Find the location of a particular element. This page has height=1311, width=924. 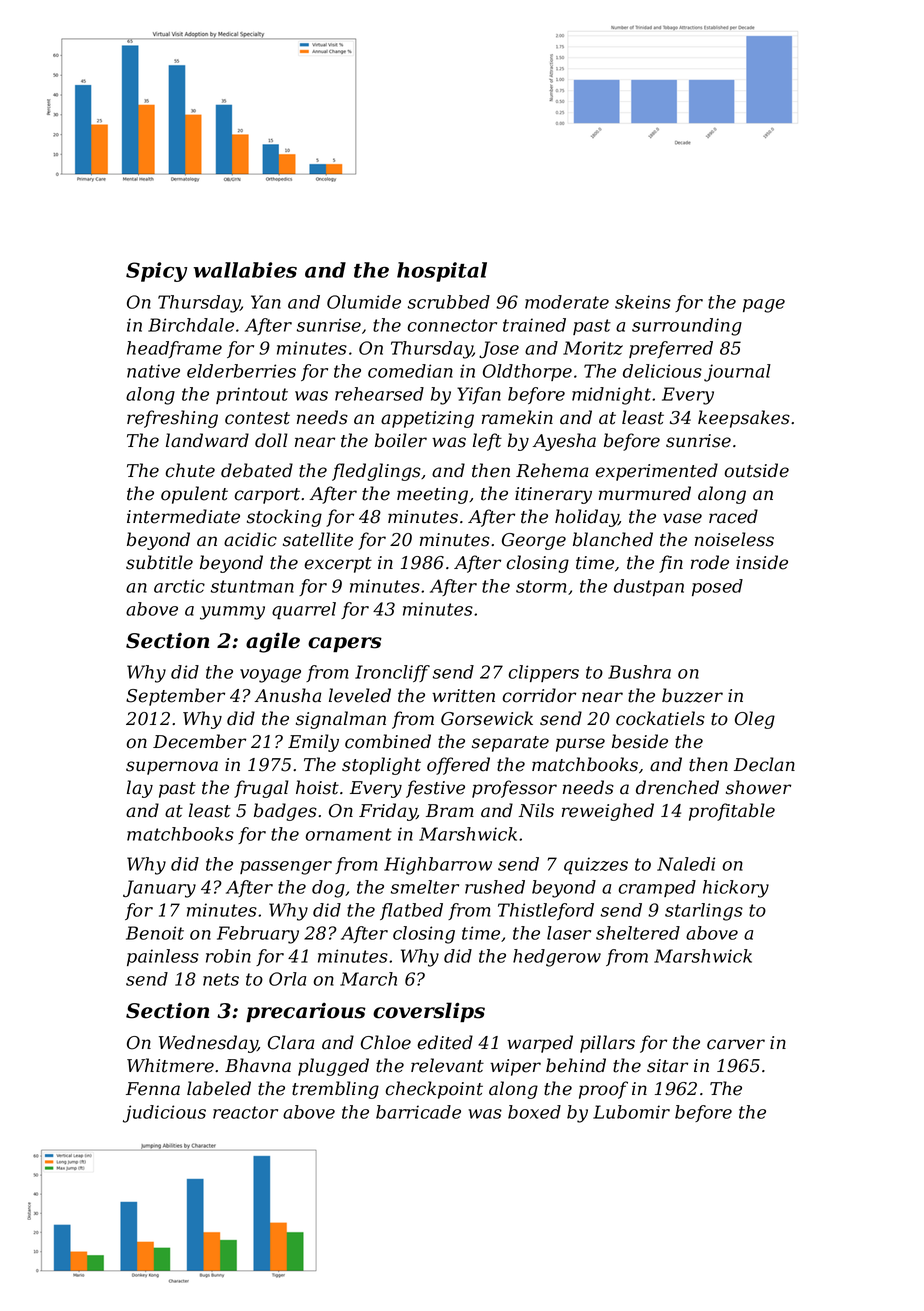

skeins is located at coordinates (643, 302).
